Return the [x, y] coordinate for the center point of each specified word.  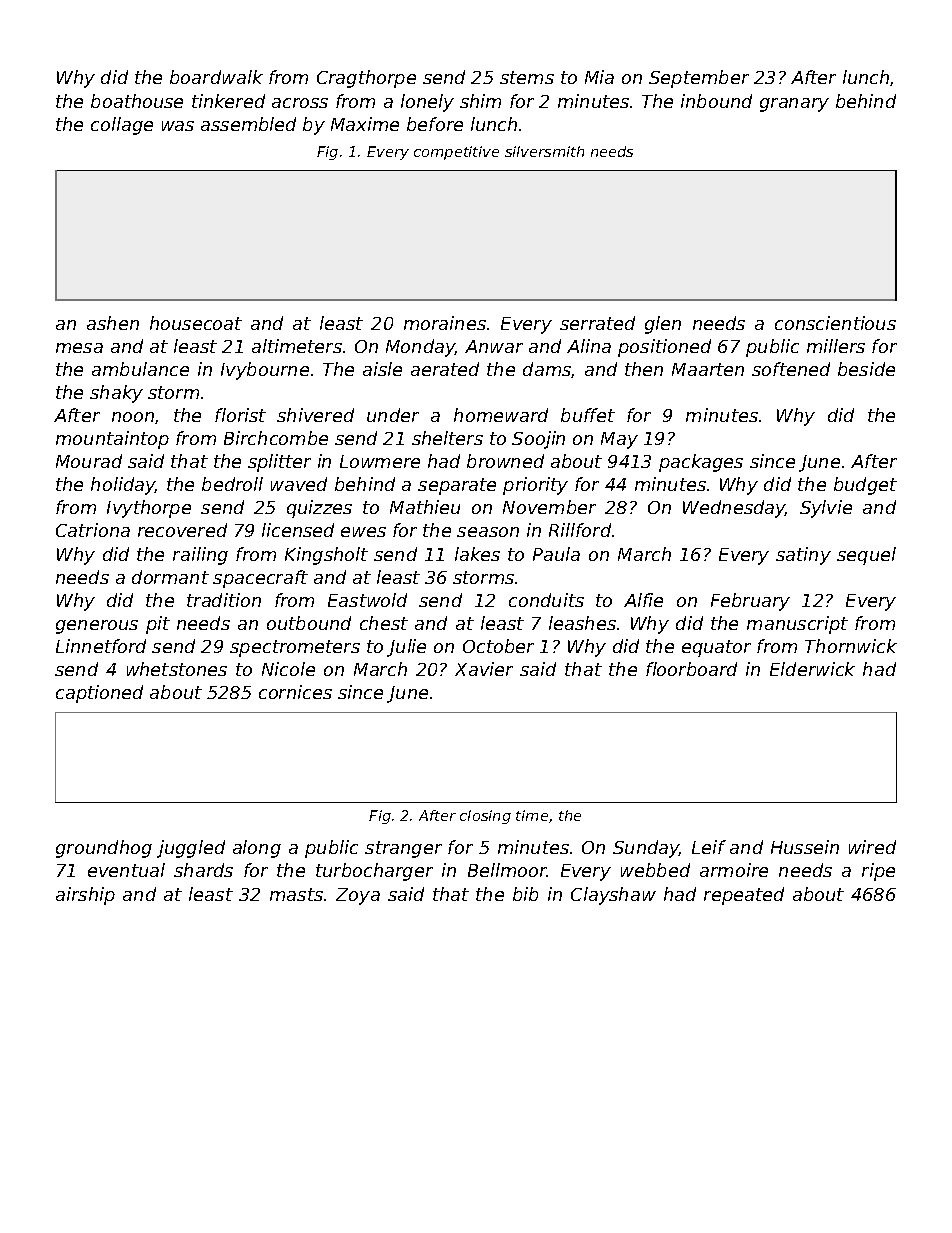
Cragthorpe [366, 79]
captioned [99, 694]
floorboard [691, 669]
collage [122, 126]
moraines [445, 323]
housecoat [196, 323]
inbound [716, 101]
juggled [191, 849]
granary [794, 105]
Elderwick [812, 669]
